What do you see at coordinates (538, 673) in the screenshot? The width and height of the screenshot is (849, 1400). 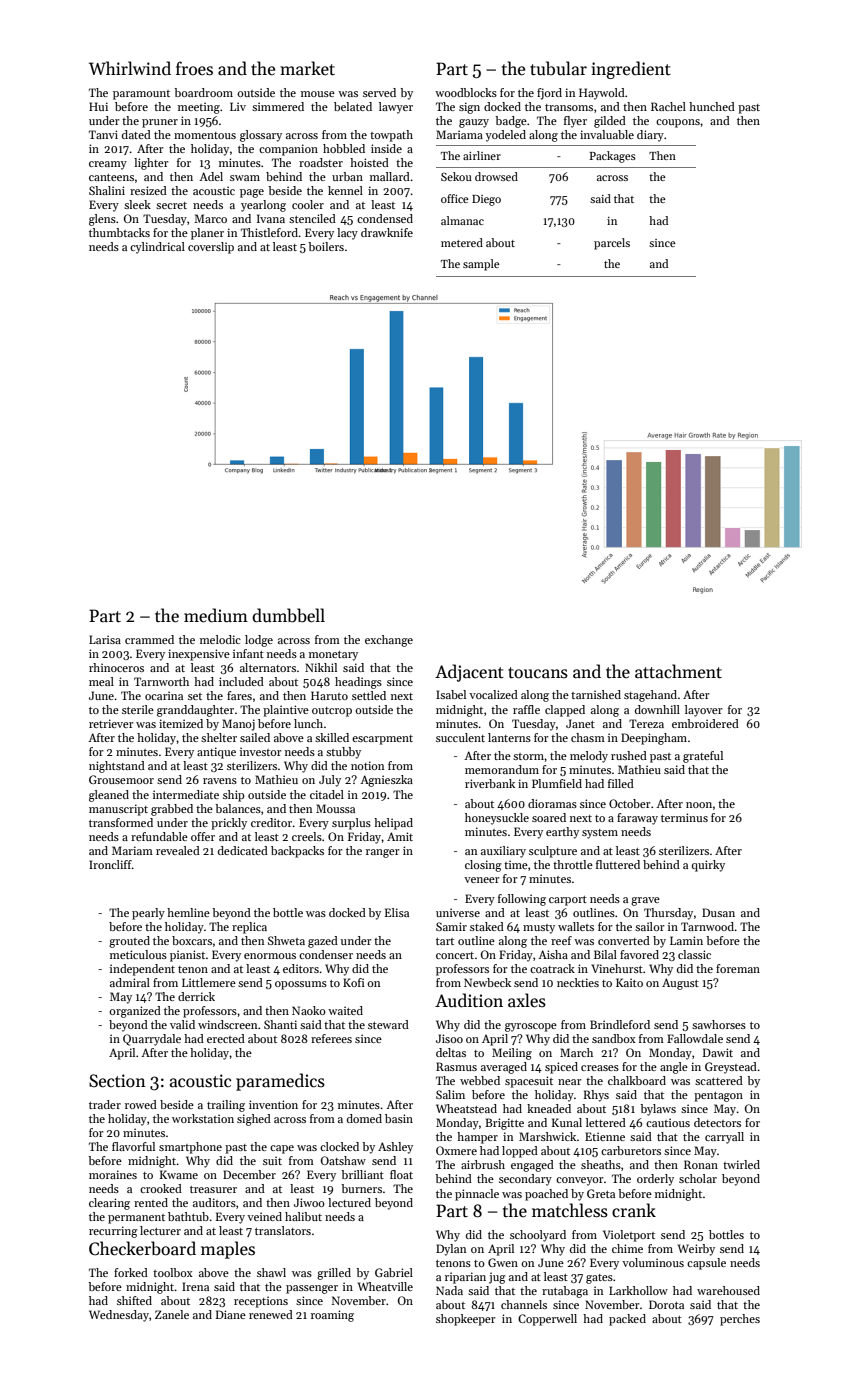 I see `toucans` at bounding box center [538, 673].
